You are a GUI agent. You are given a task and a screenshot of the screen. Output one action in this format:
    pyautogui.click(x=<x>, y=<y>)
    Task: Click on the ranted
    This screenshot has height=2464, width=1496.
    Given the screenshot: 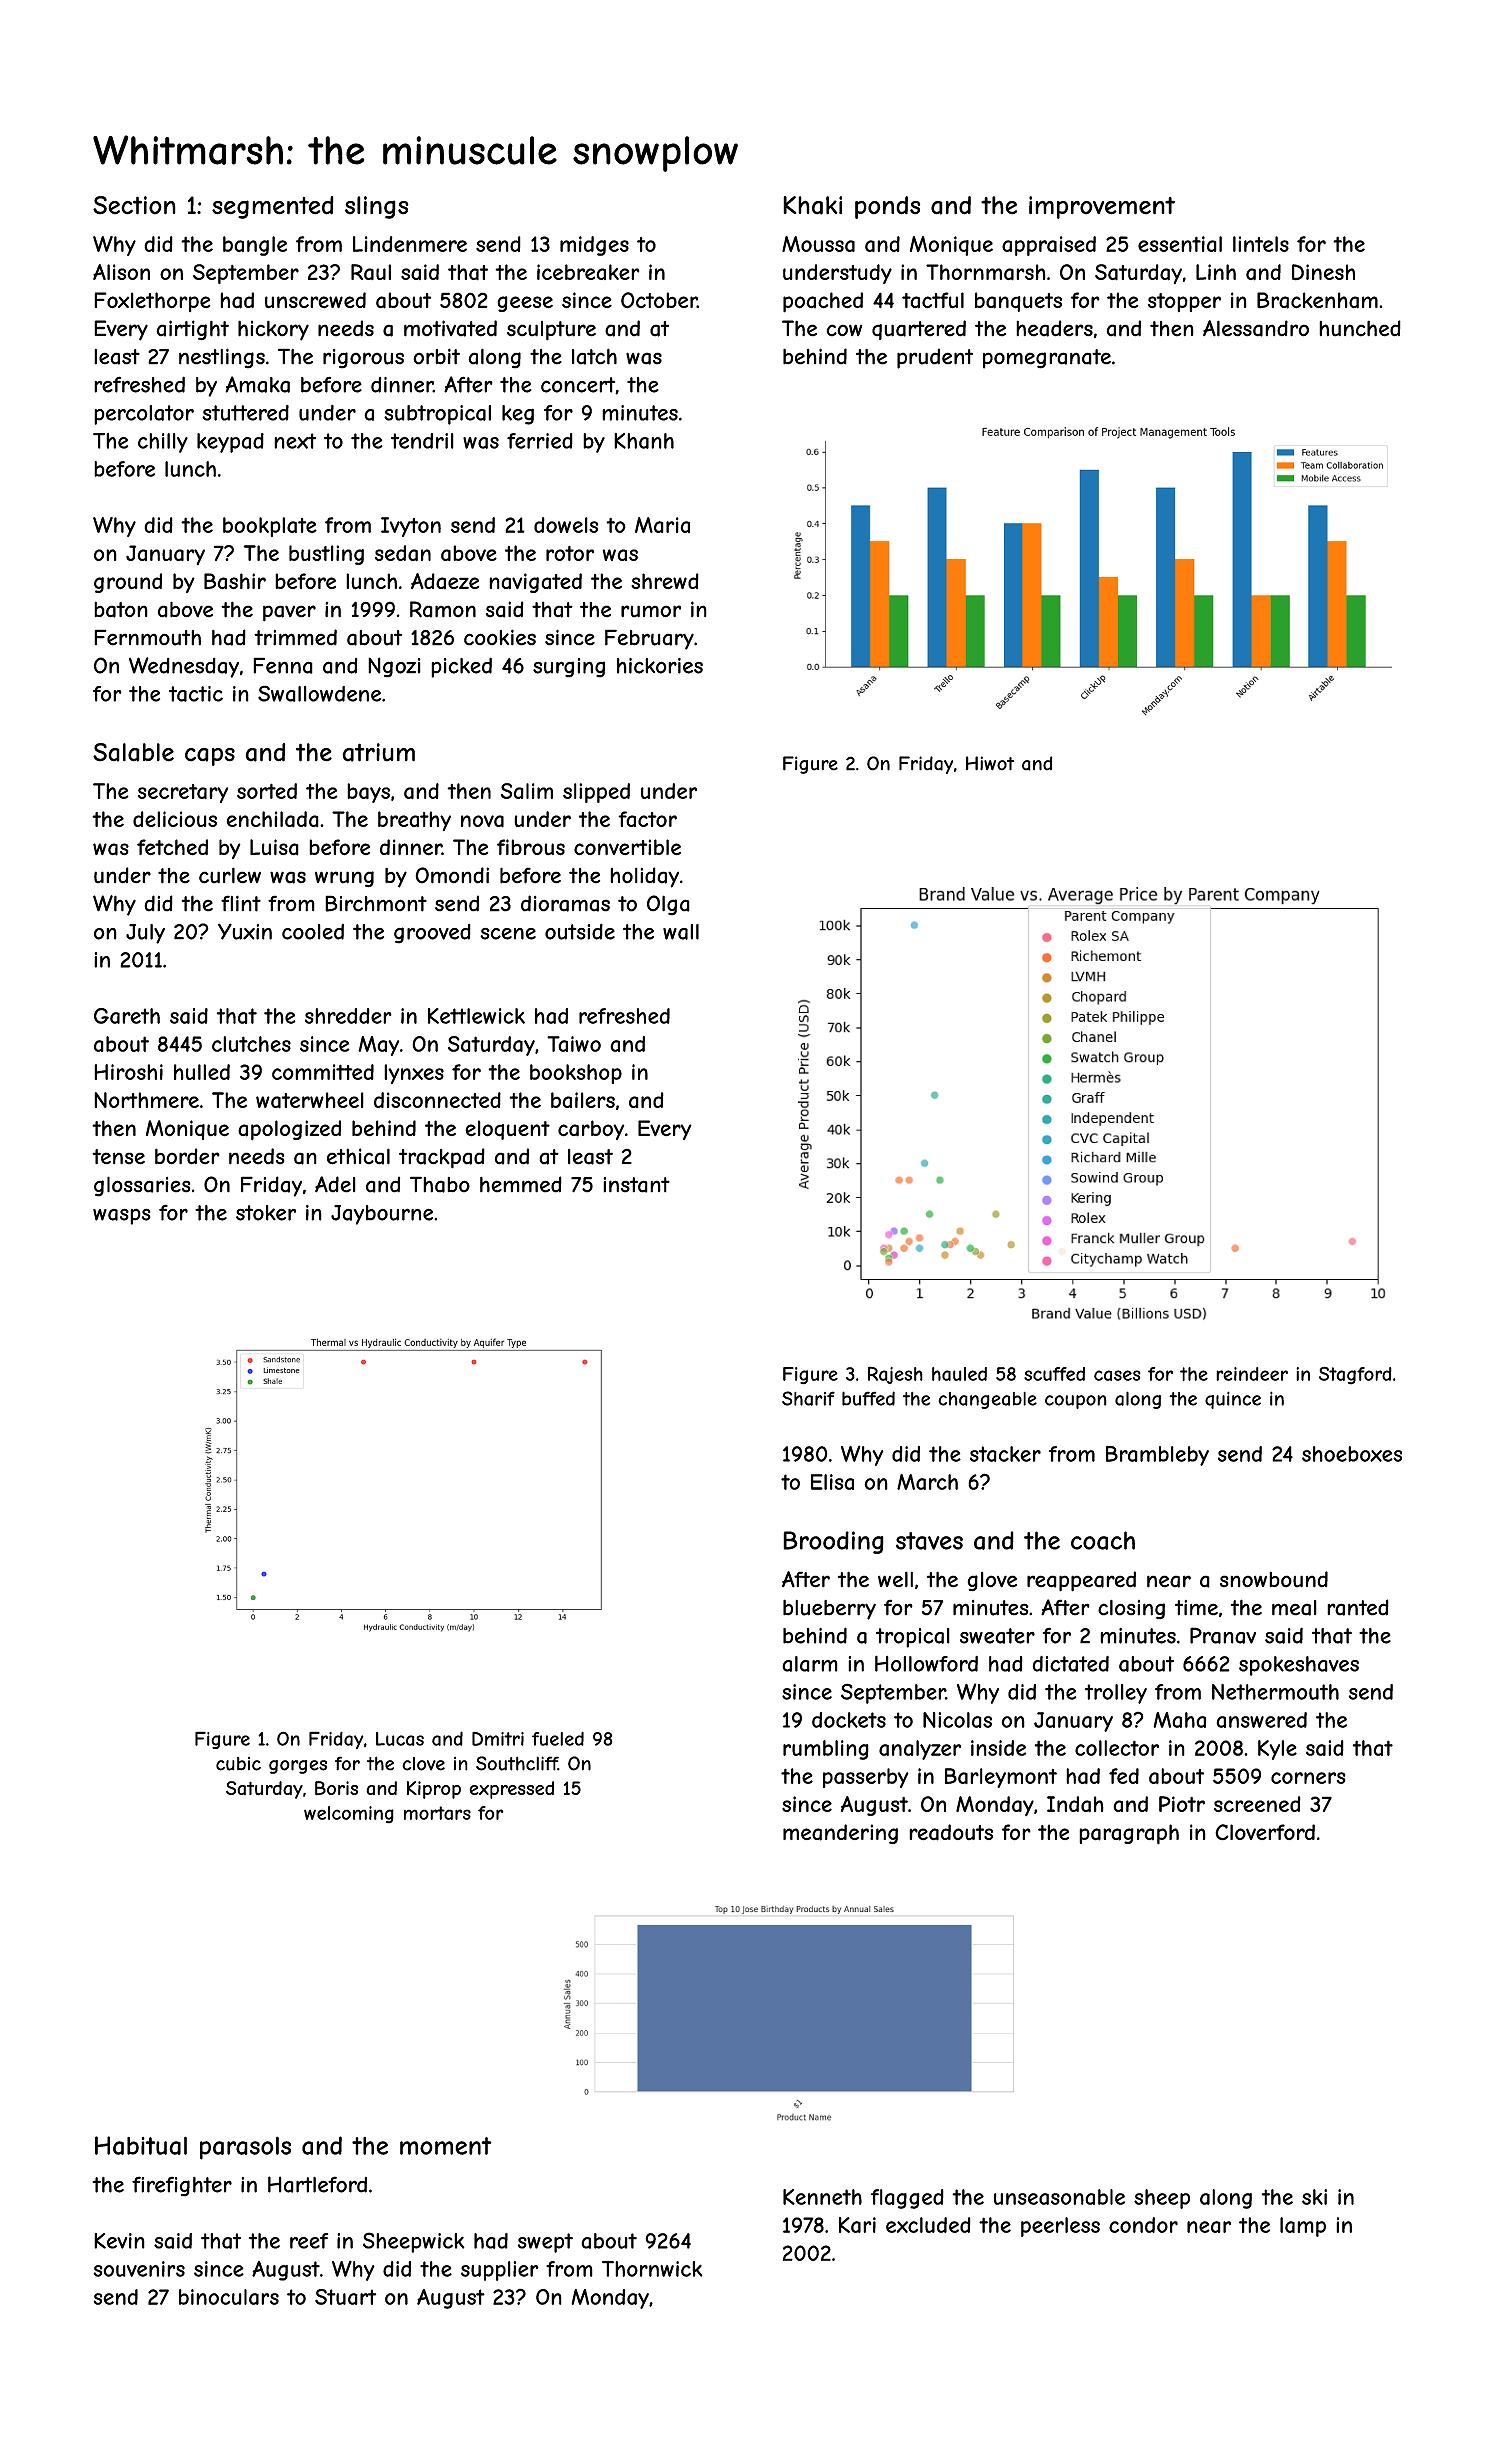 What is the action you would take?
    pyautogui.click(x=1358, y=1607)
